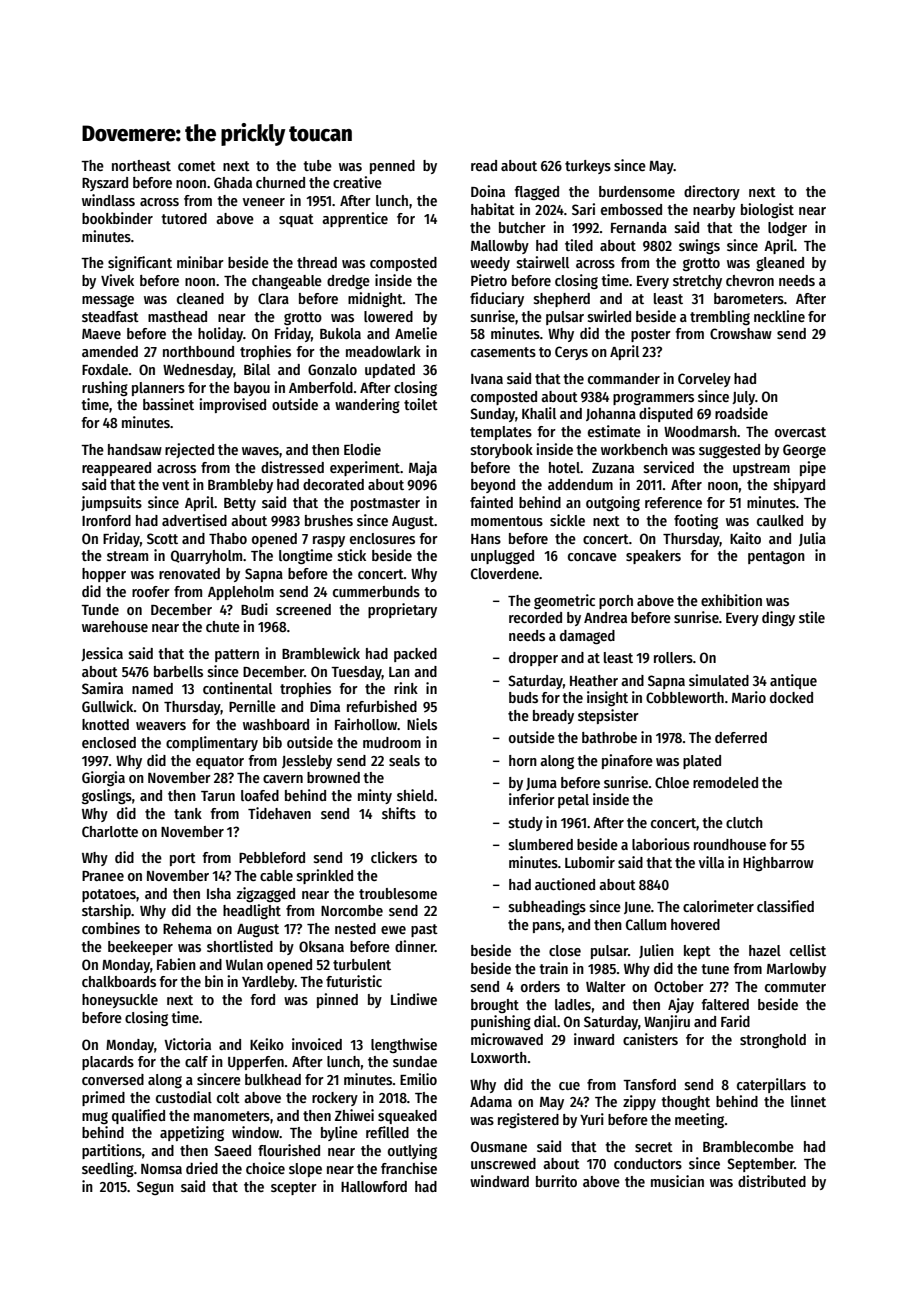 This screenshot has width=908, height=1316. Describe the element at coordinates (787, 229) in the screenshot. I see `lodger` at that location.
